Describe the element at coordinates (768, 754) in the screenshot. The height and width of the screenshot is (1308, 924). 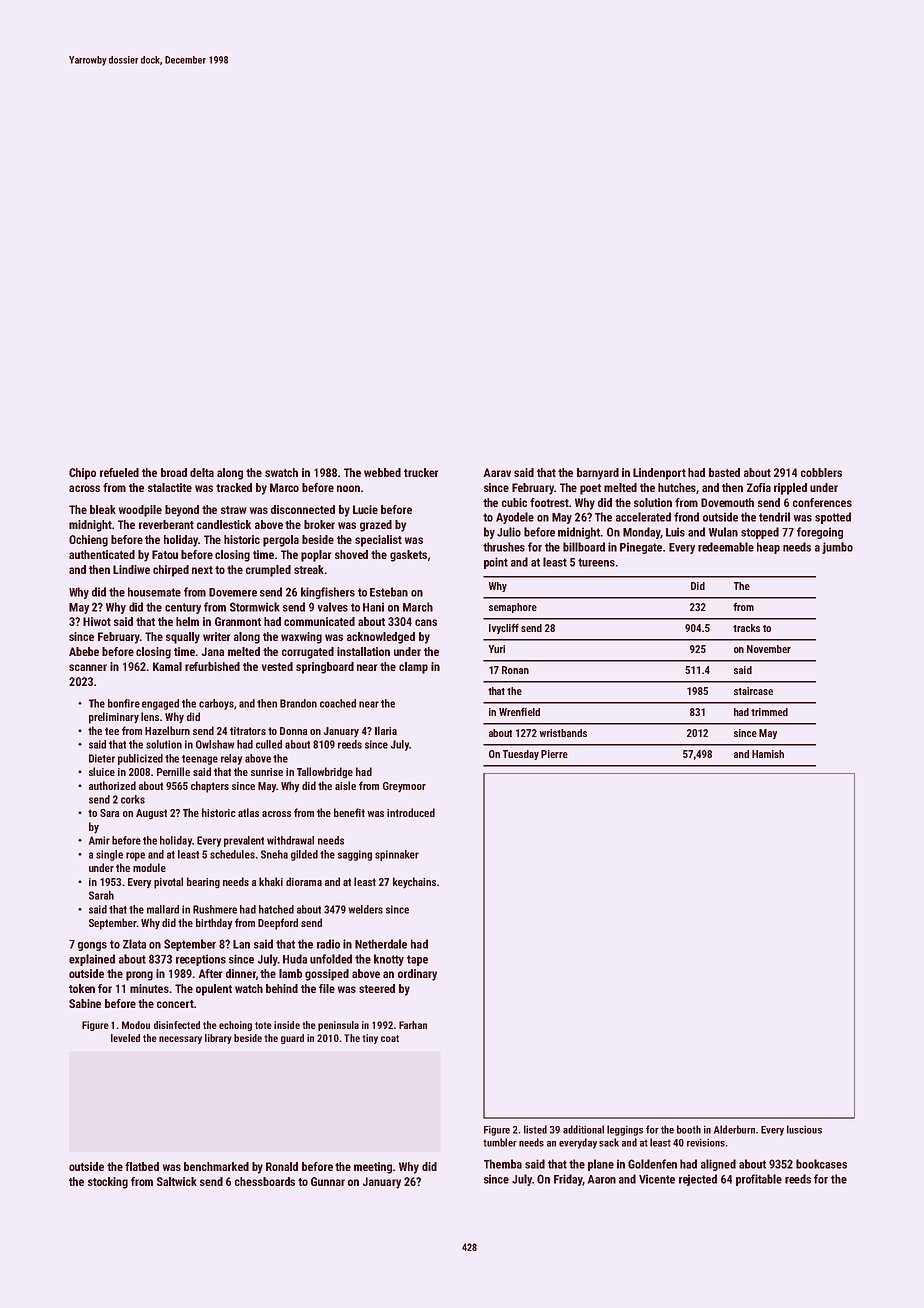
I see `Hamish` at that location.
